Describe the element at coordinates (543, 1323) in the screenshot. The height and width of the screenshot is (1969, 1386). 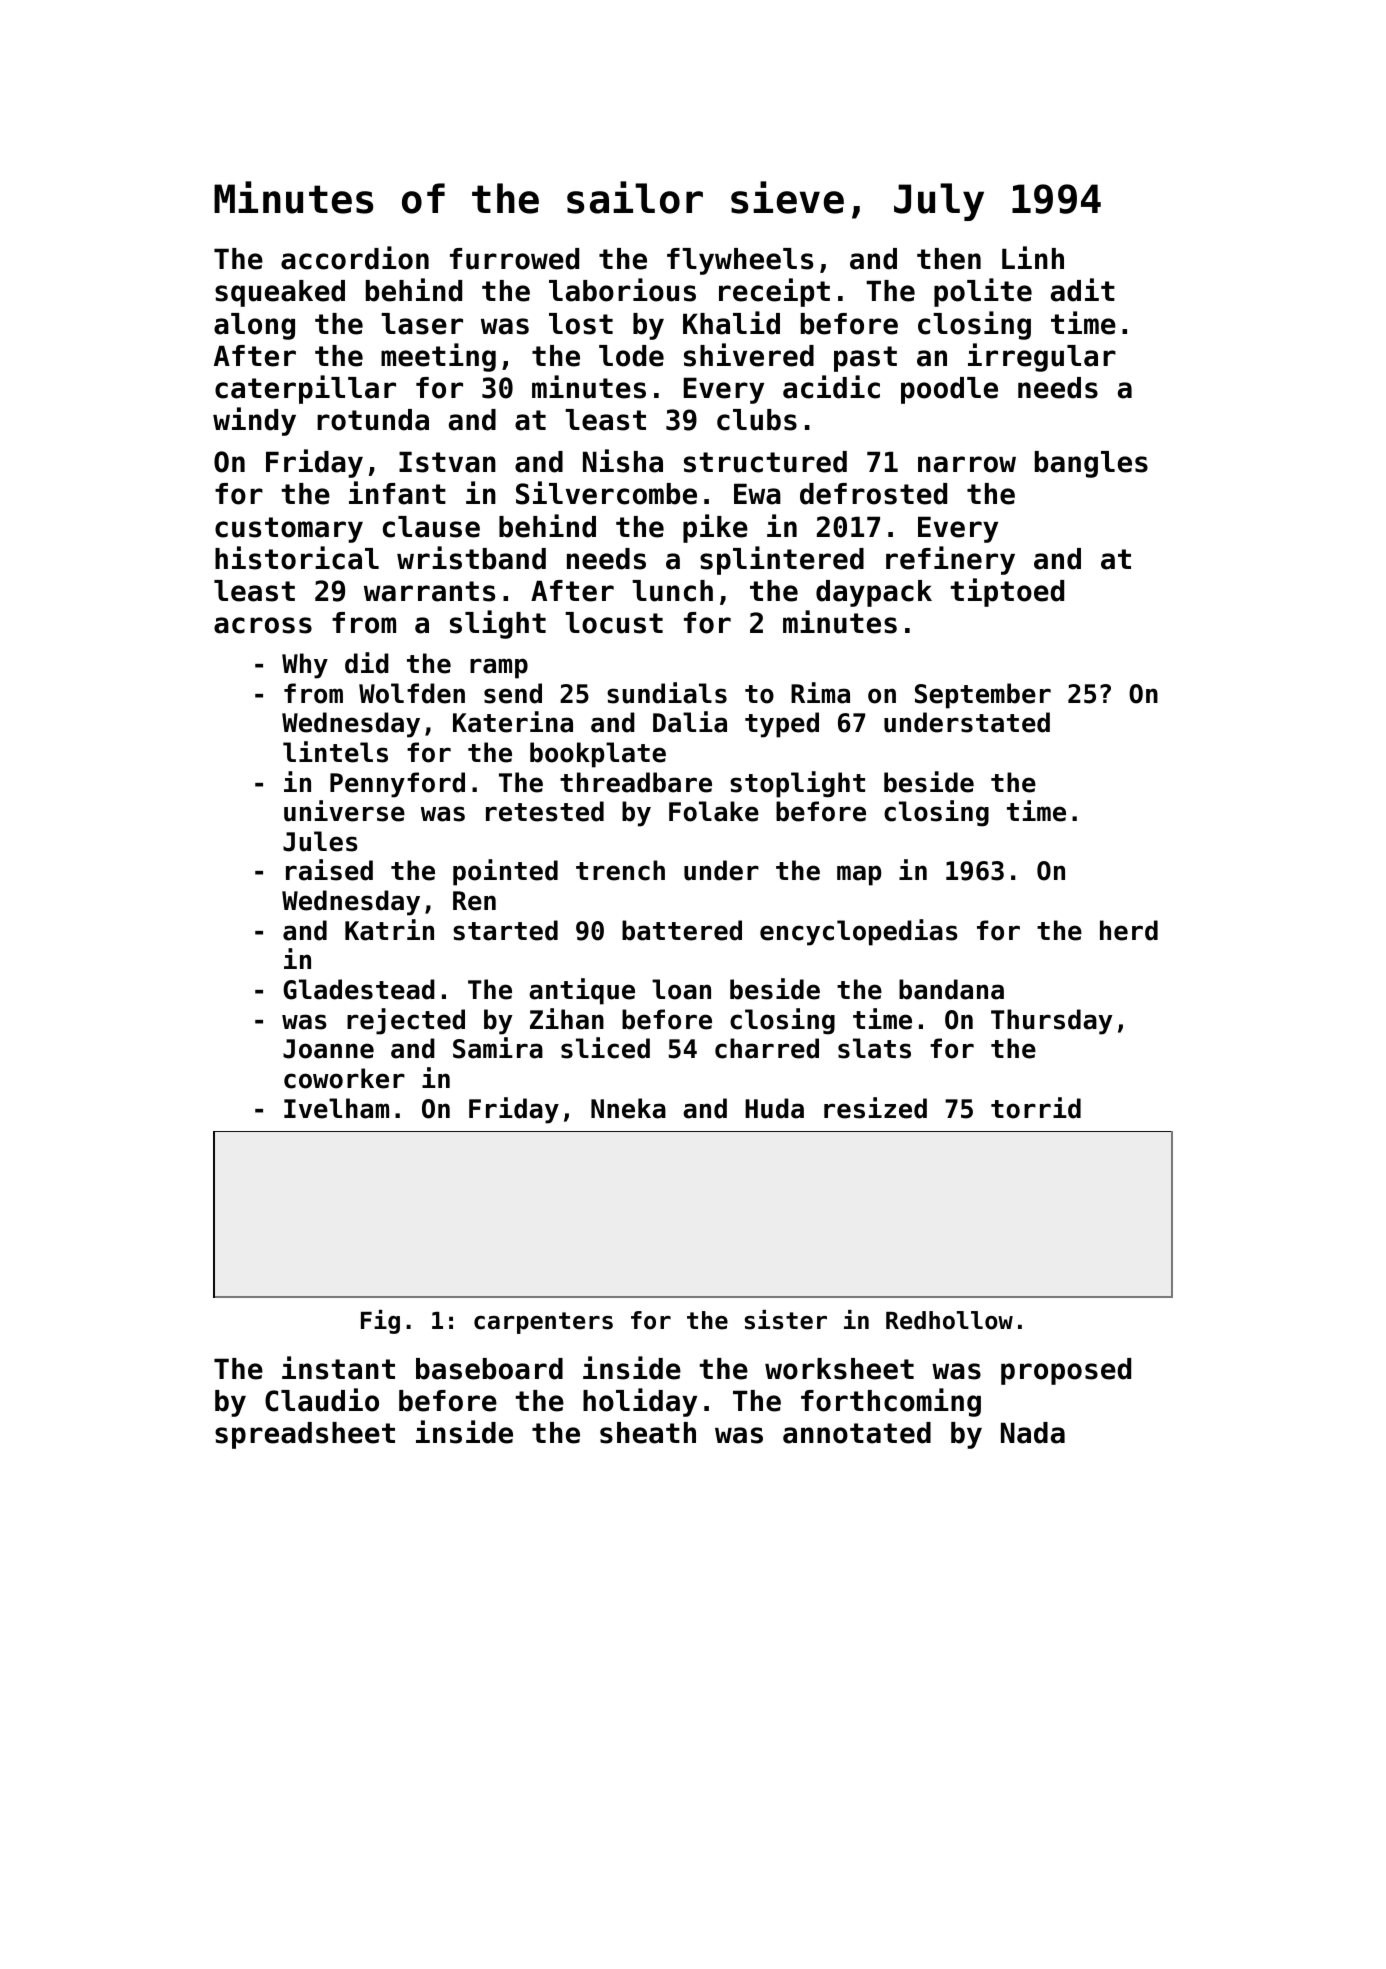
I see `carpenters` at that location.
